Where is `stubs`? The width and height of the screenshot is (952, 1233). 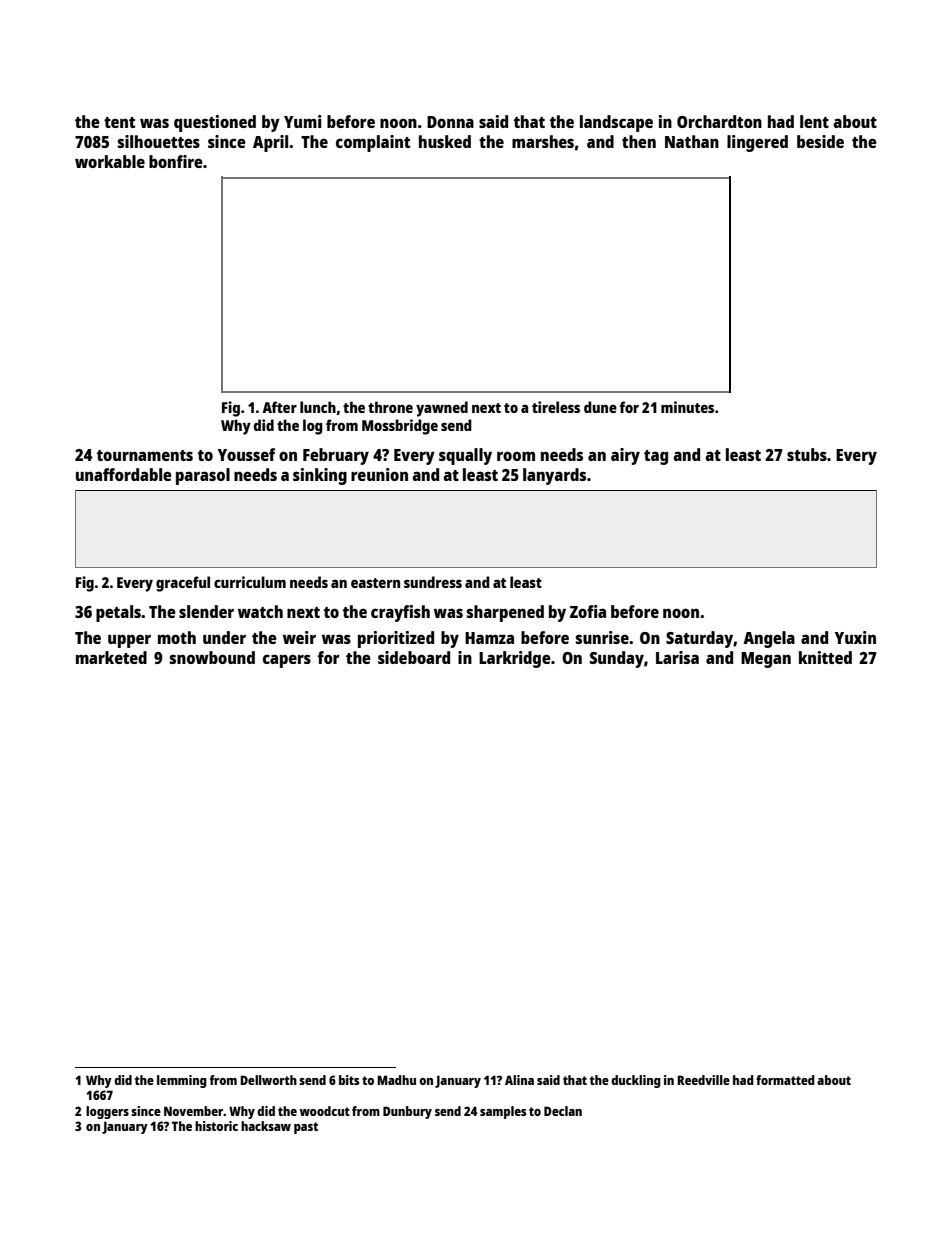 stubs is located at coordinates (807, 454).
